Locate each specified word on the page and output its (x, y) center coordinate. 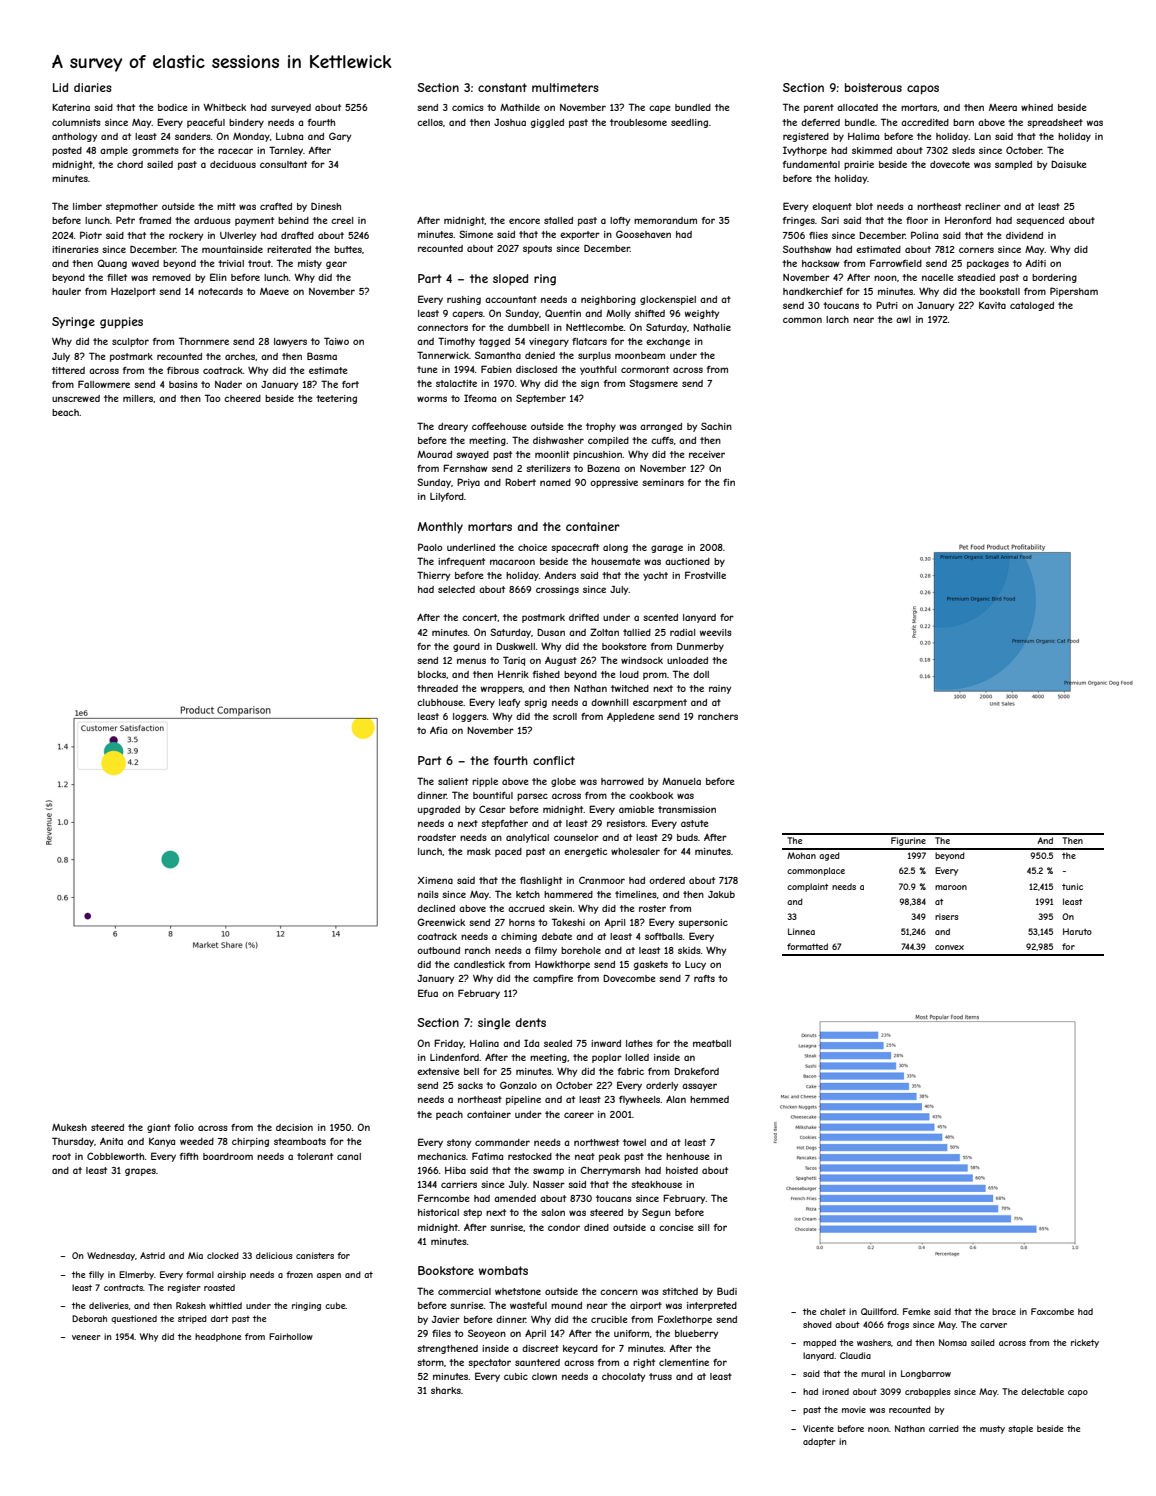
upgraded (439, 810)
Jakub (721, 894)
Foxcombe (1052, 1311)
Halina (484, 1043)
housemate (615, 561)
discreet (540, 1348)
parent (819, 108)
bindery (246, 123)
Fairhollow (291, 1336)
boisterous (873, 87)
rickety (1085, 1343)
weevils (716, 632)
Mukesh (69, 1127)
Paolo (430, 547)
